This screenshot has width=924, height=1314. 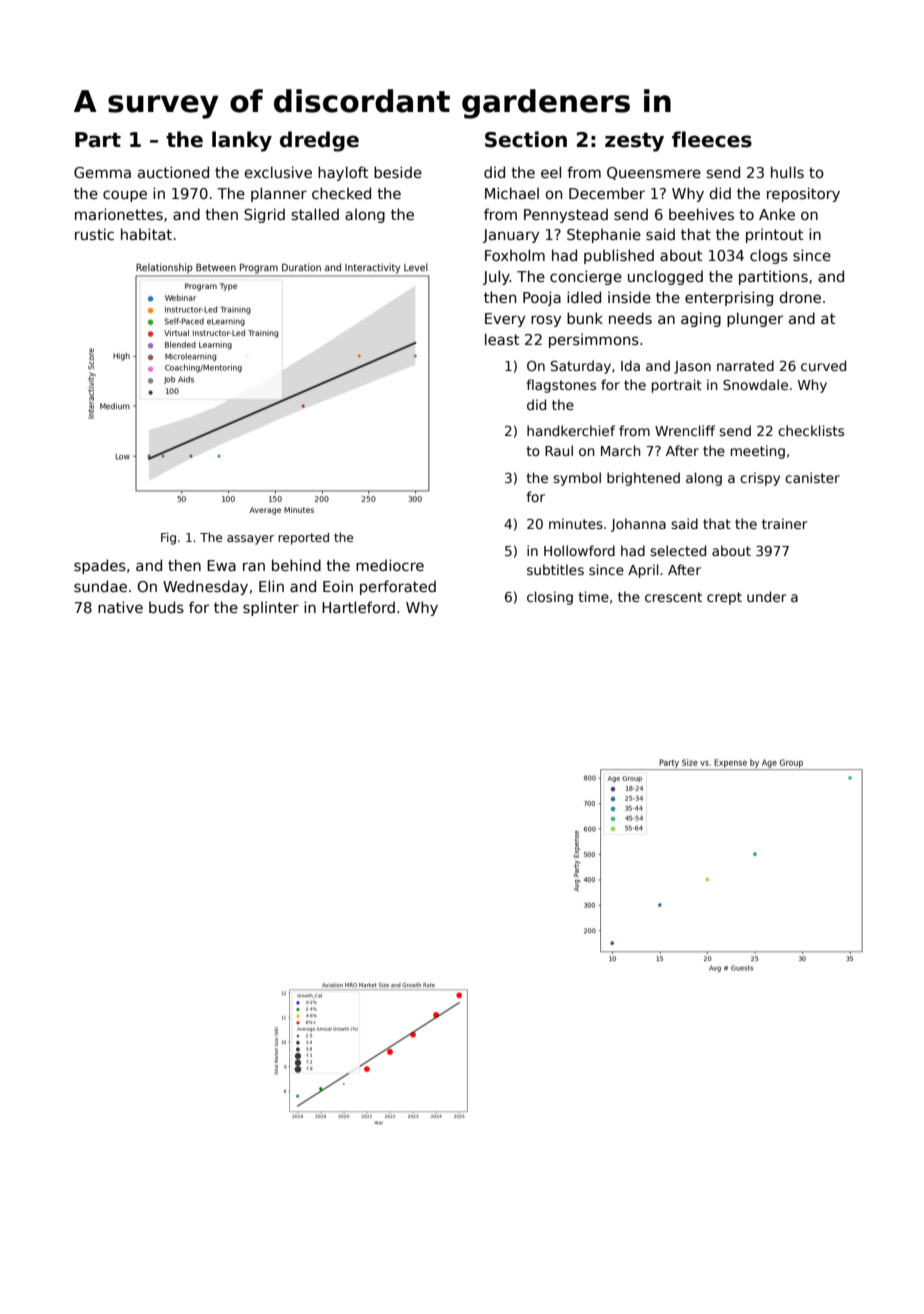 What do you see at coordinates (515, 255) in the screenshot?
I see `Foxholm` at bounding box center [515, 255].
